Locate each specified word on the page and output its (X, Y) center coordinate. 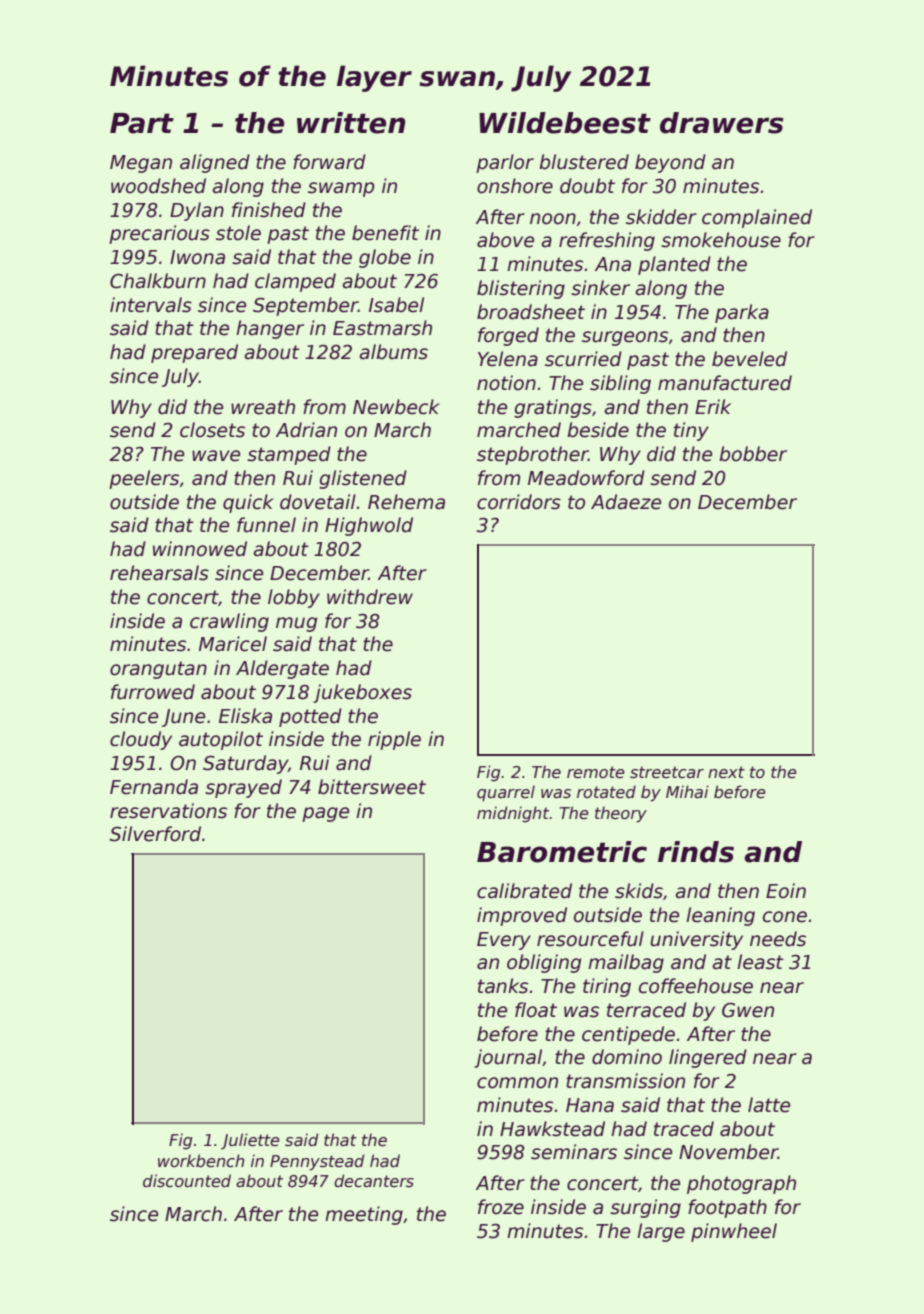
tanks (503, 986)
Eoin (786, 891)
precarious (159, 234)
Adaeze (626, 502)
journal (508, 1058)
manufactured (725, 383)
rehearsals (159, 573)
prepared (194, 353)
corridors (519, 502)
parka (742, 313)
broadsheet (531, 312)
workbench (201, 1161)
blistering (521, 289)
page (325, 814)
